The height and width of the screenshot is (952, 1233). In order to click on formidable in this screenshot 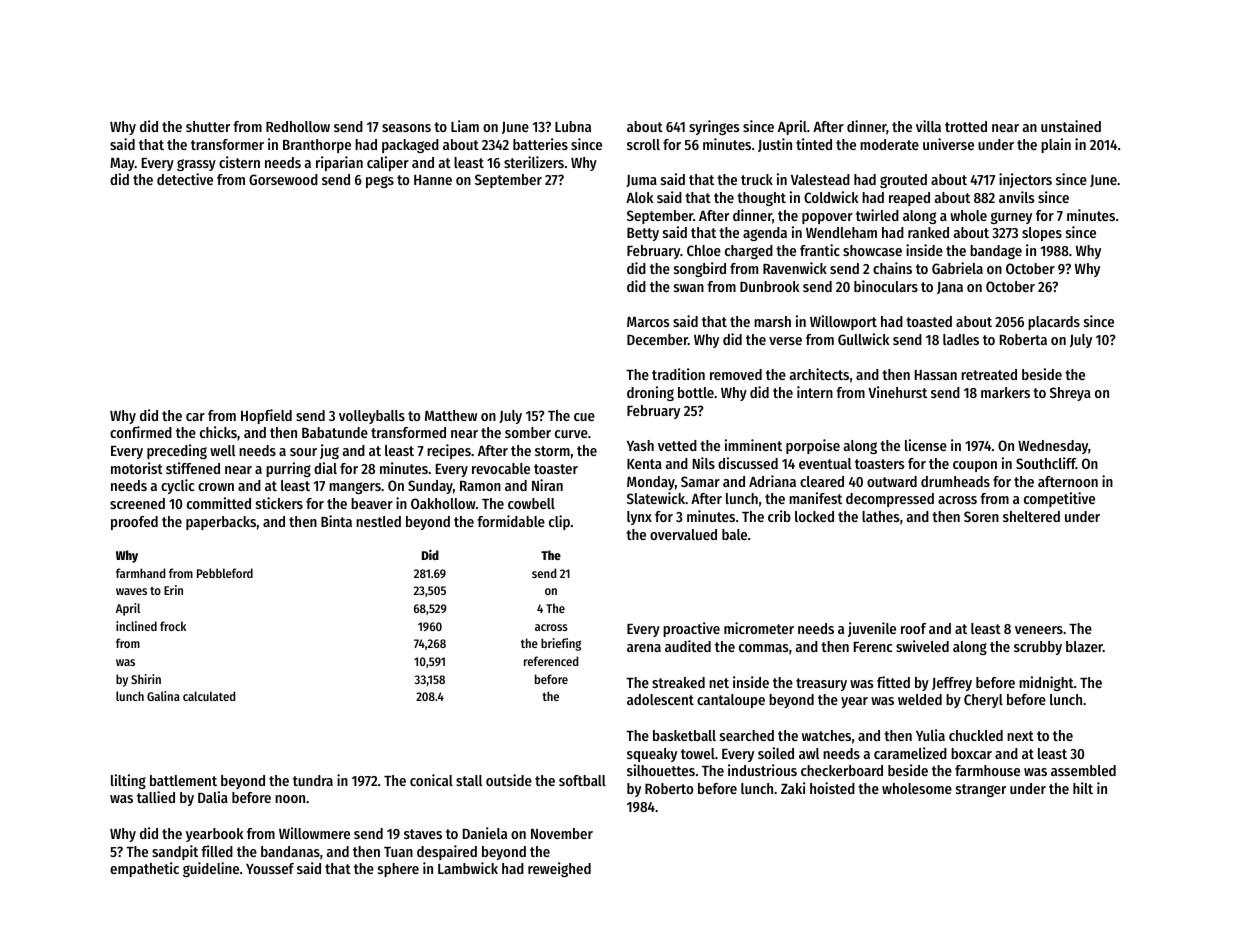, I will do `click(511, 521)`.
